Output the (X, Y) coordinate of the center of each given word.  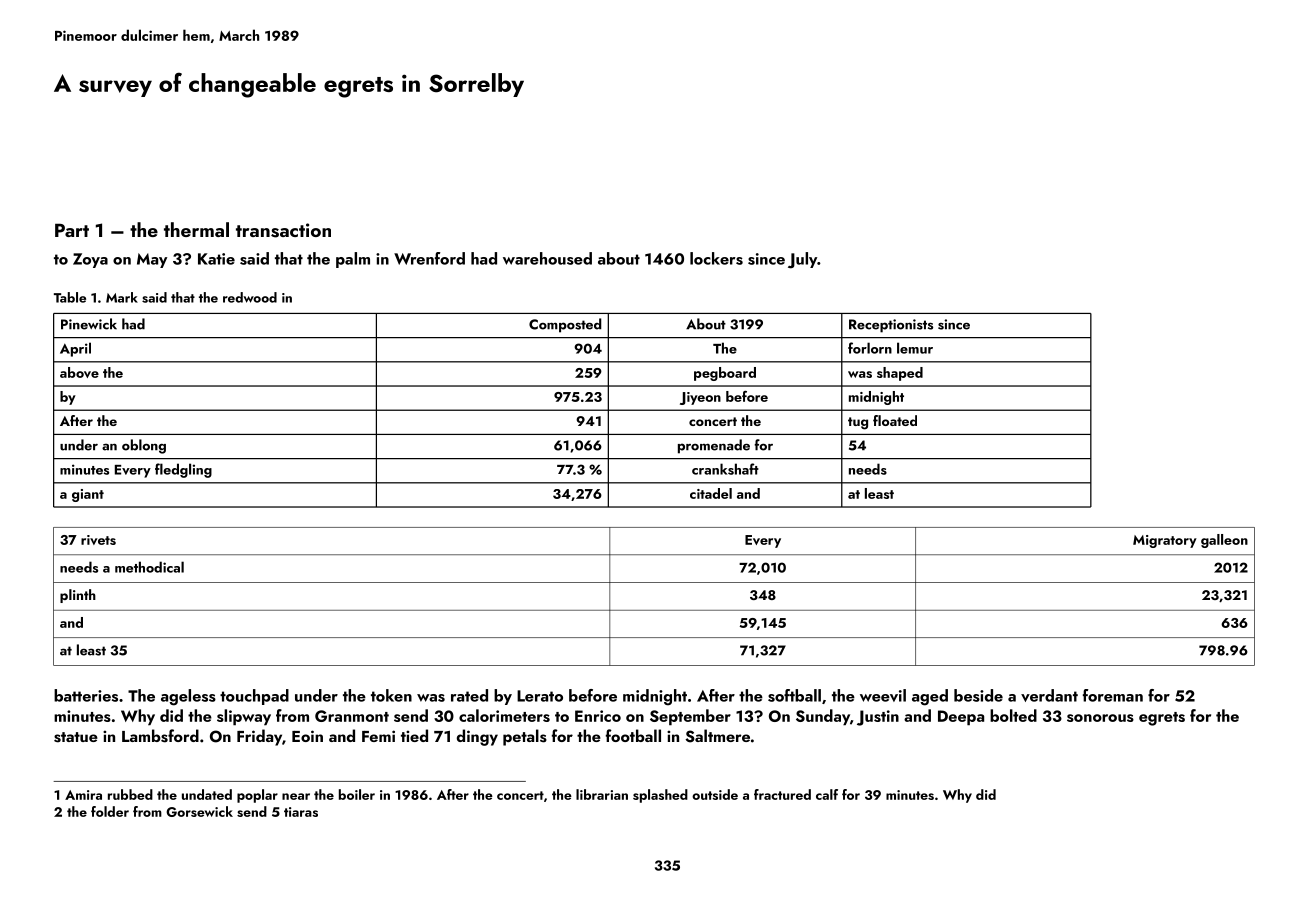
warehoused (547, 258)
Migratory (1165, 541)
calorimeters (504, 715)
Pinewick (89, 324)
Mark (122, 297)
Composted (565, 325)
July (802, 260)
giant (88, 495)
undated (207, 794)
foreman (1113, 695)
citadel (711, 493)
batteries (86, 695)
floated (895, 420)
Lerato (540, 696)
